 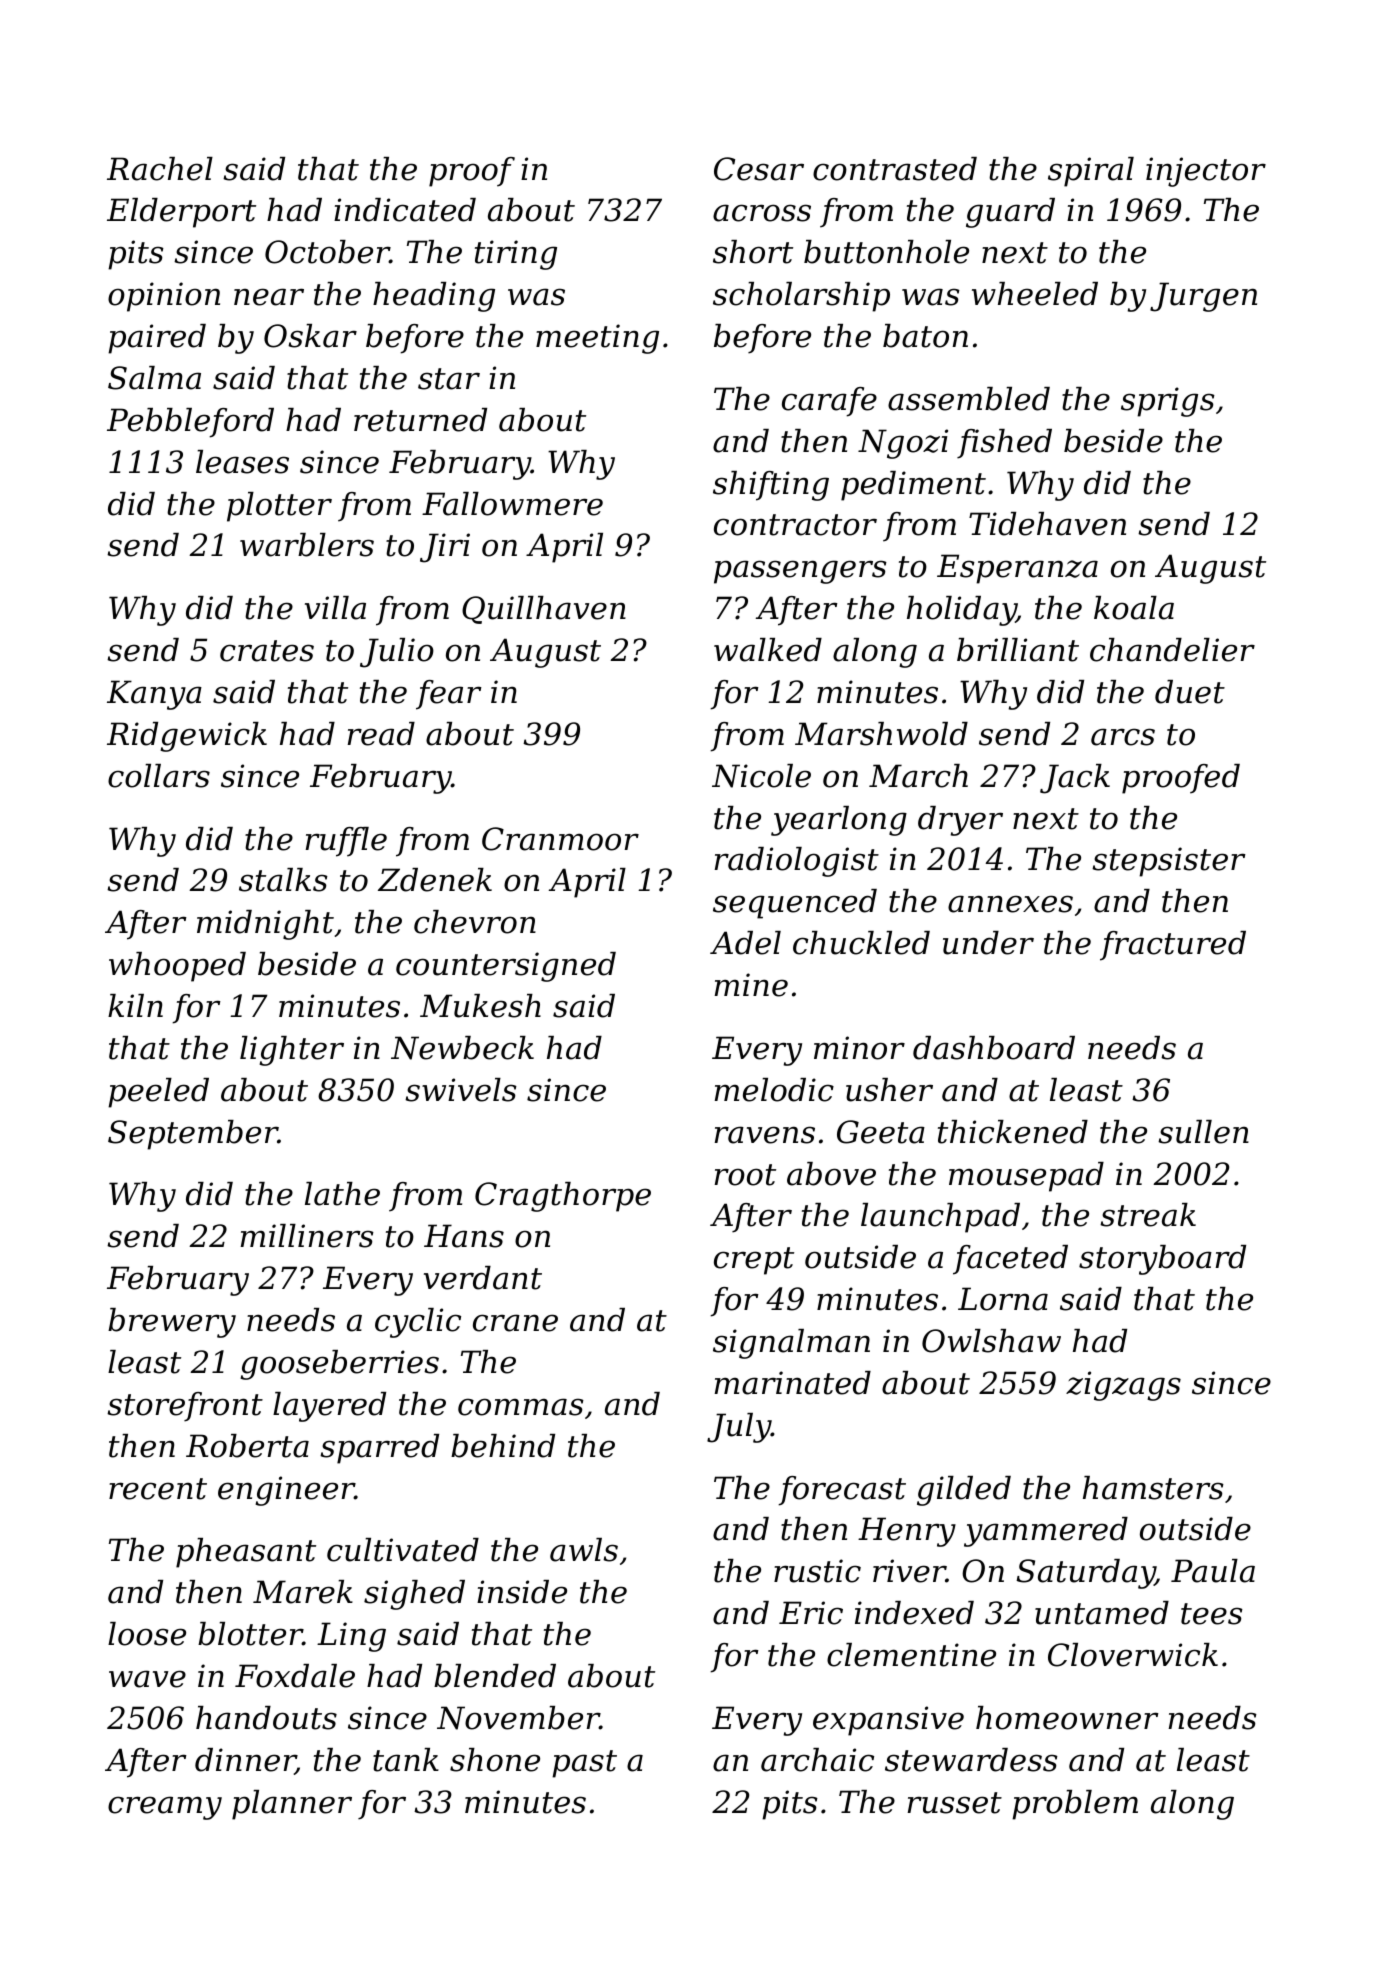 I want to click on injector, so click(x=1206, y=172).
